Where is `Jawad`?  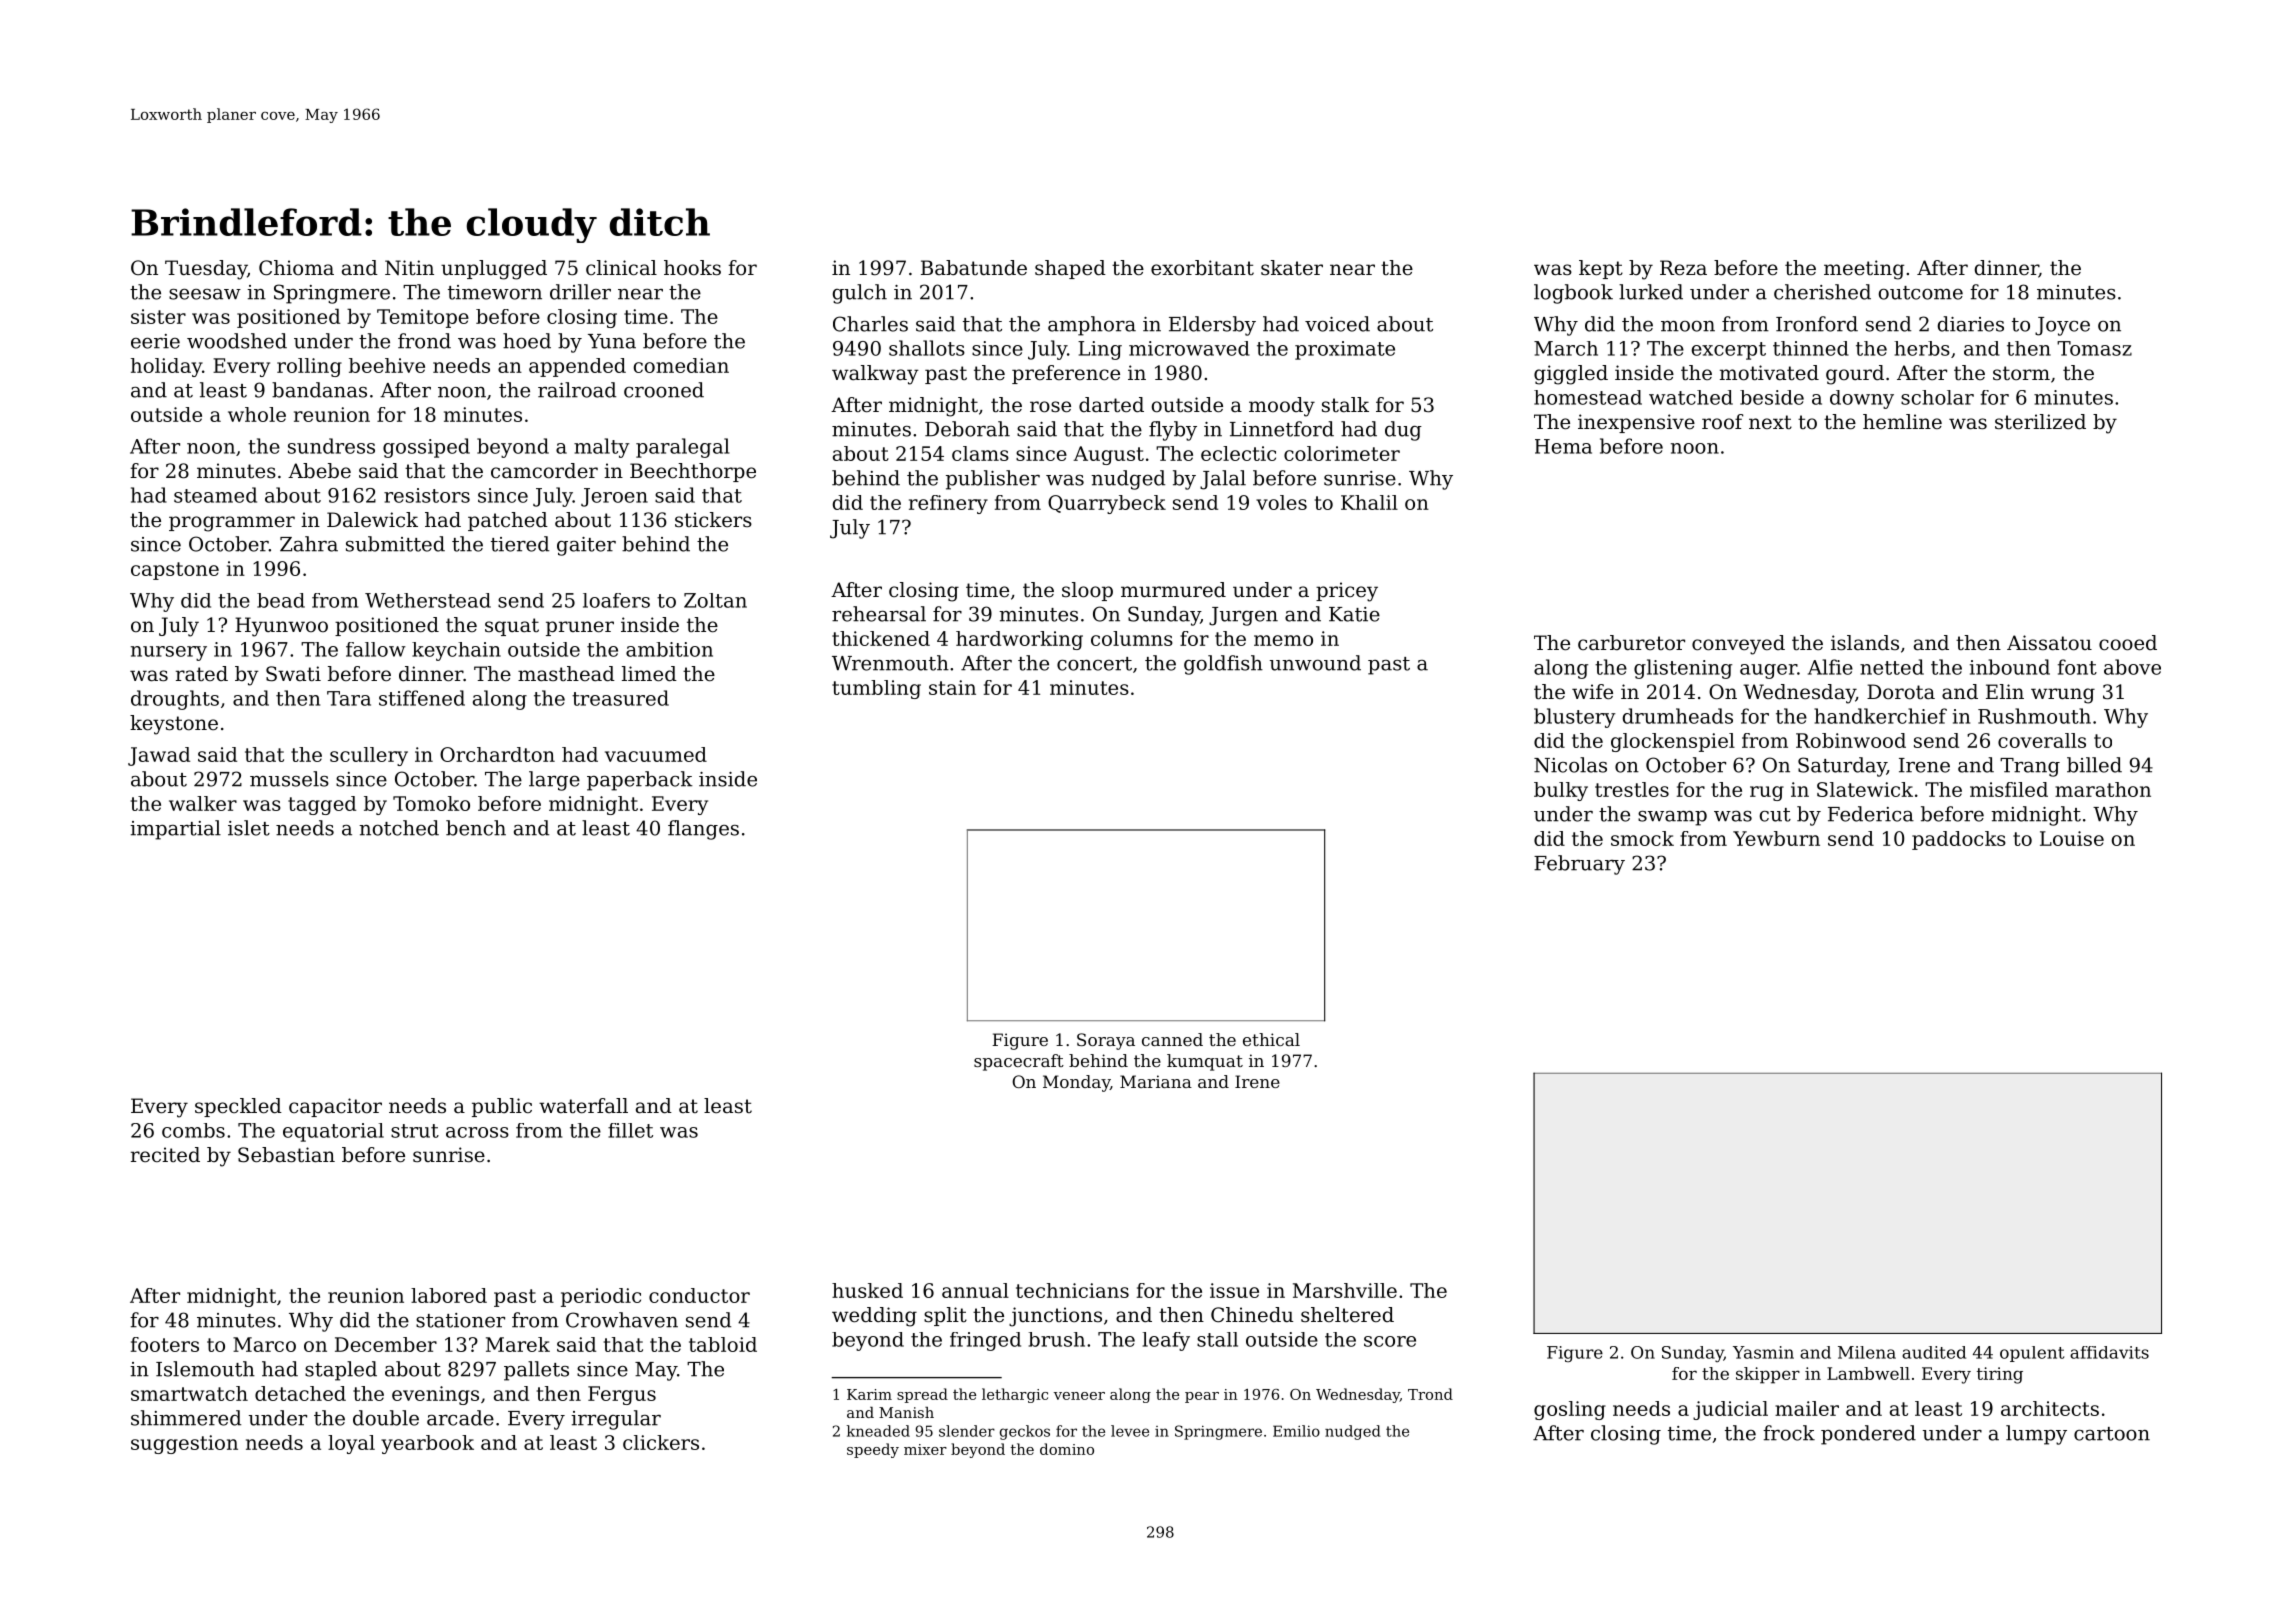 Jawad is located at coordinates (159, 756).
